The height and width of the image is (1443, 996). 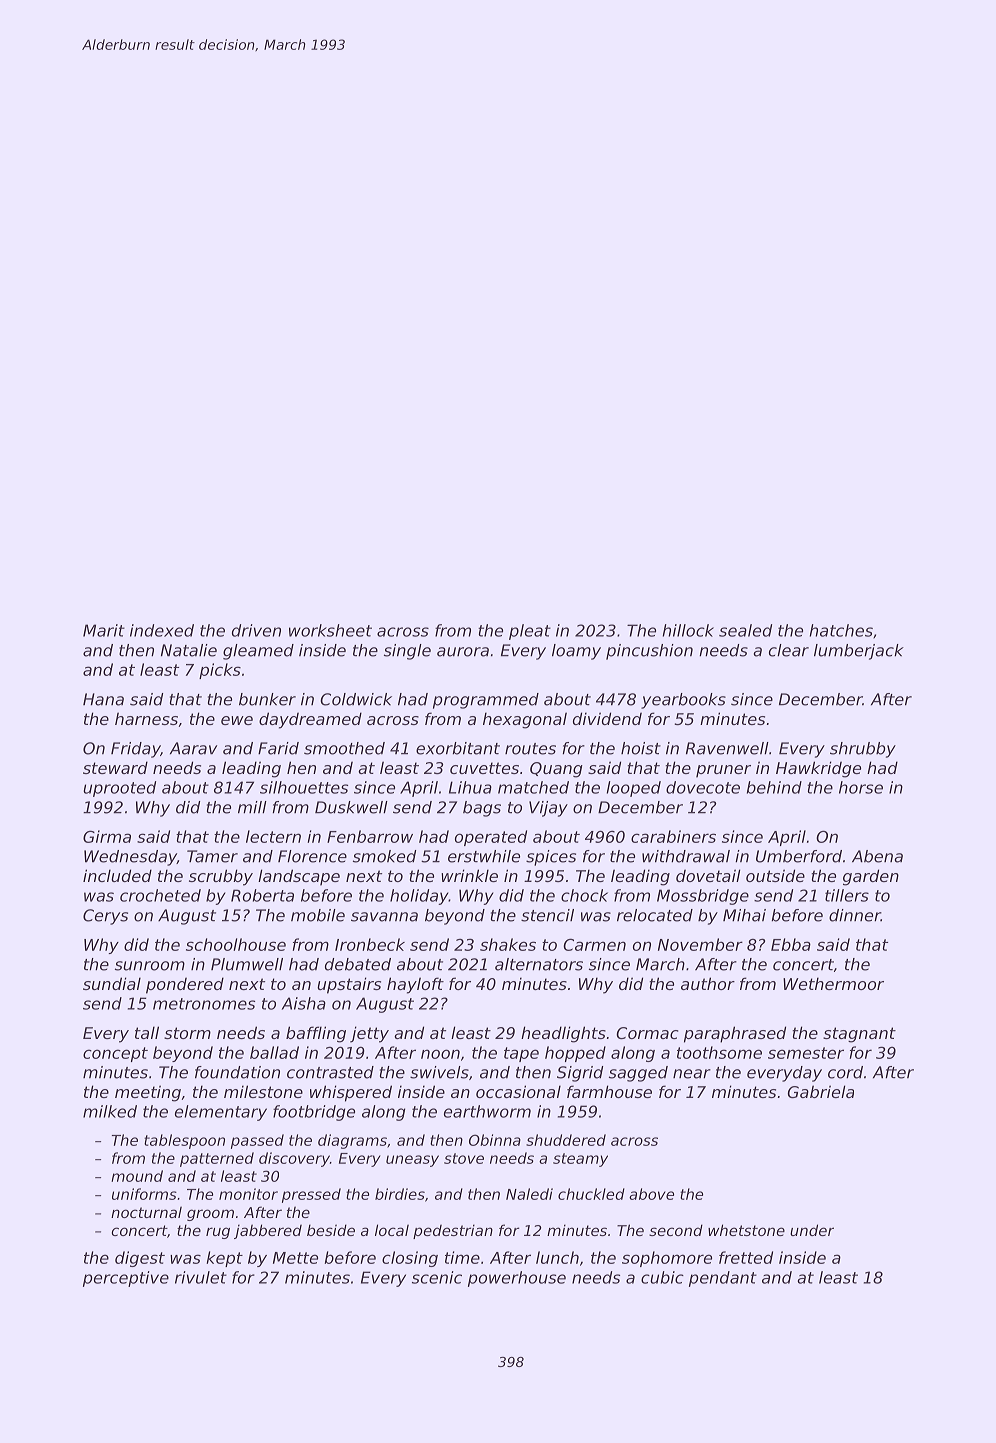 What do you see at coordinates (115, 767) in the image?
I see `steward` at bounding box center [115, 767].
